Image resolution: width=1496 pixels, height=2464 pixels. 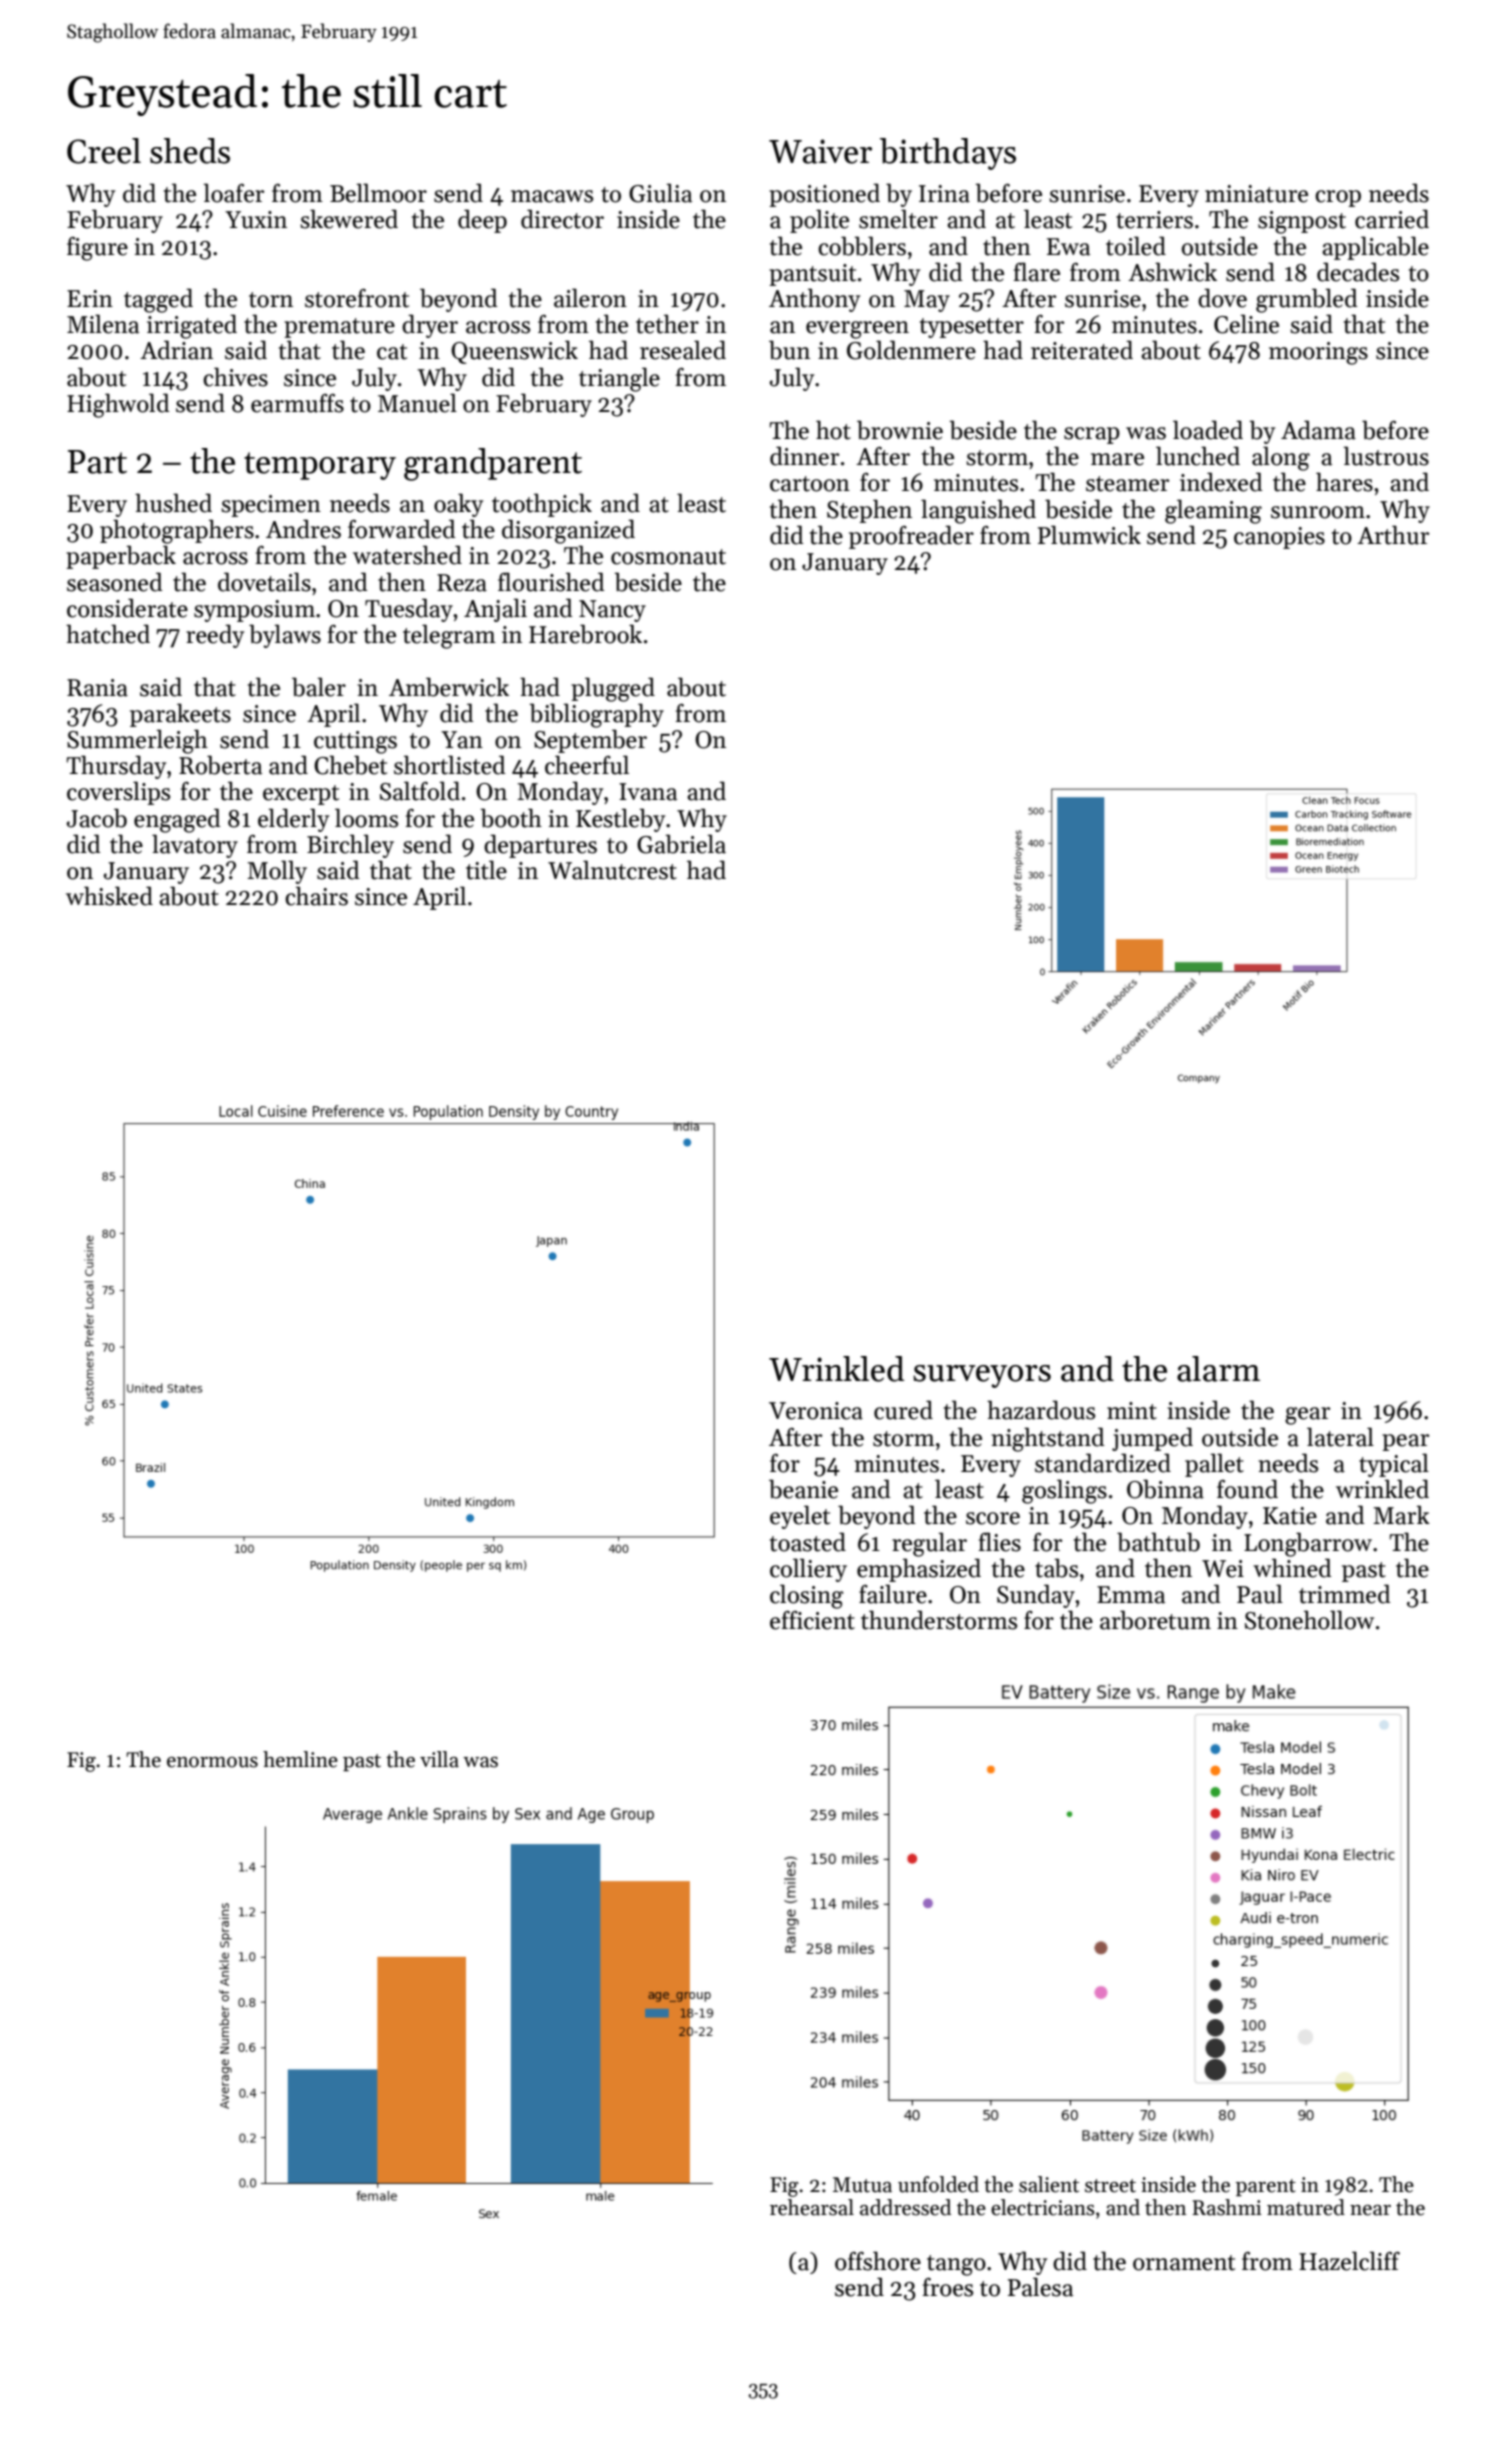 What do you see at coordinates (612, 870) in the screenshot?
I see `Walnutcrest` at bounding box center [612, 870].
